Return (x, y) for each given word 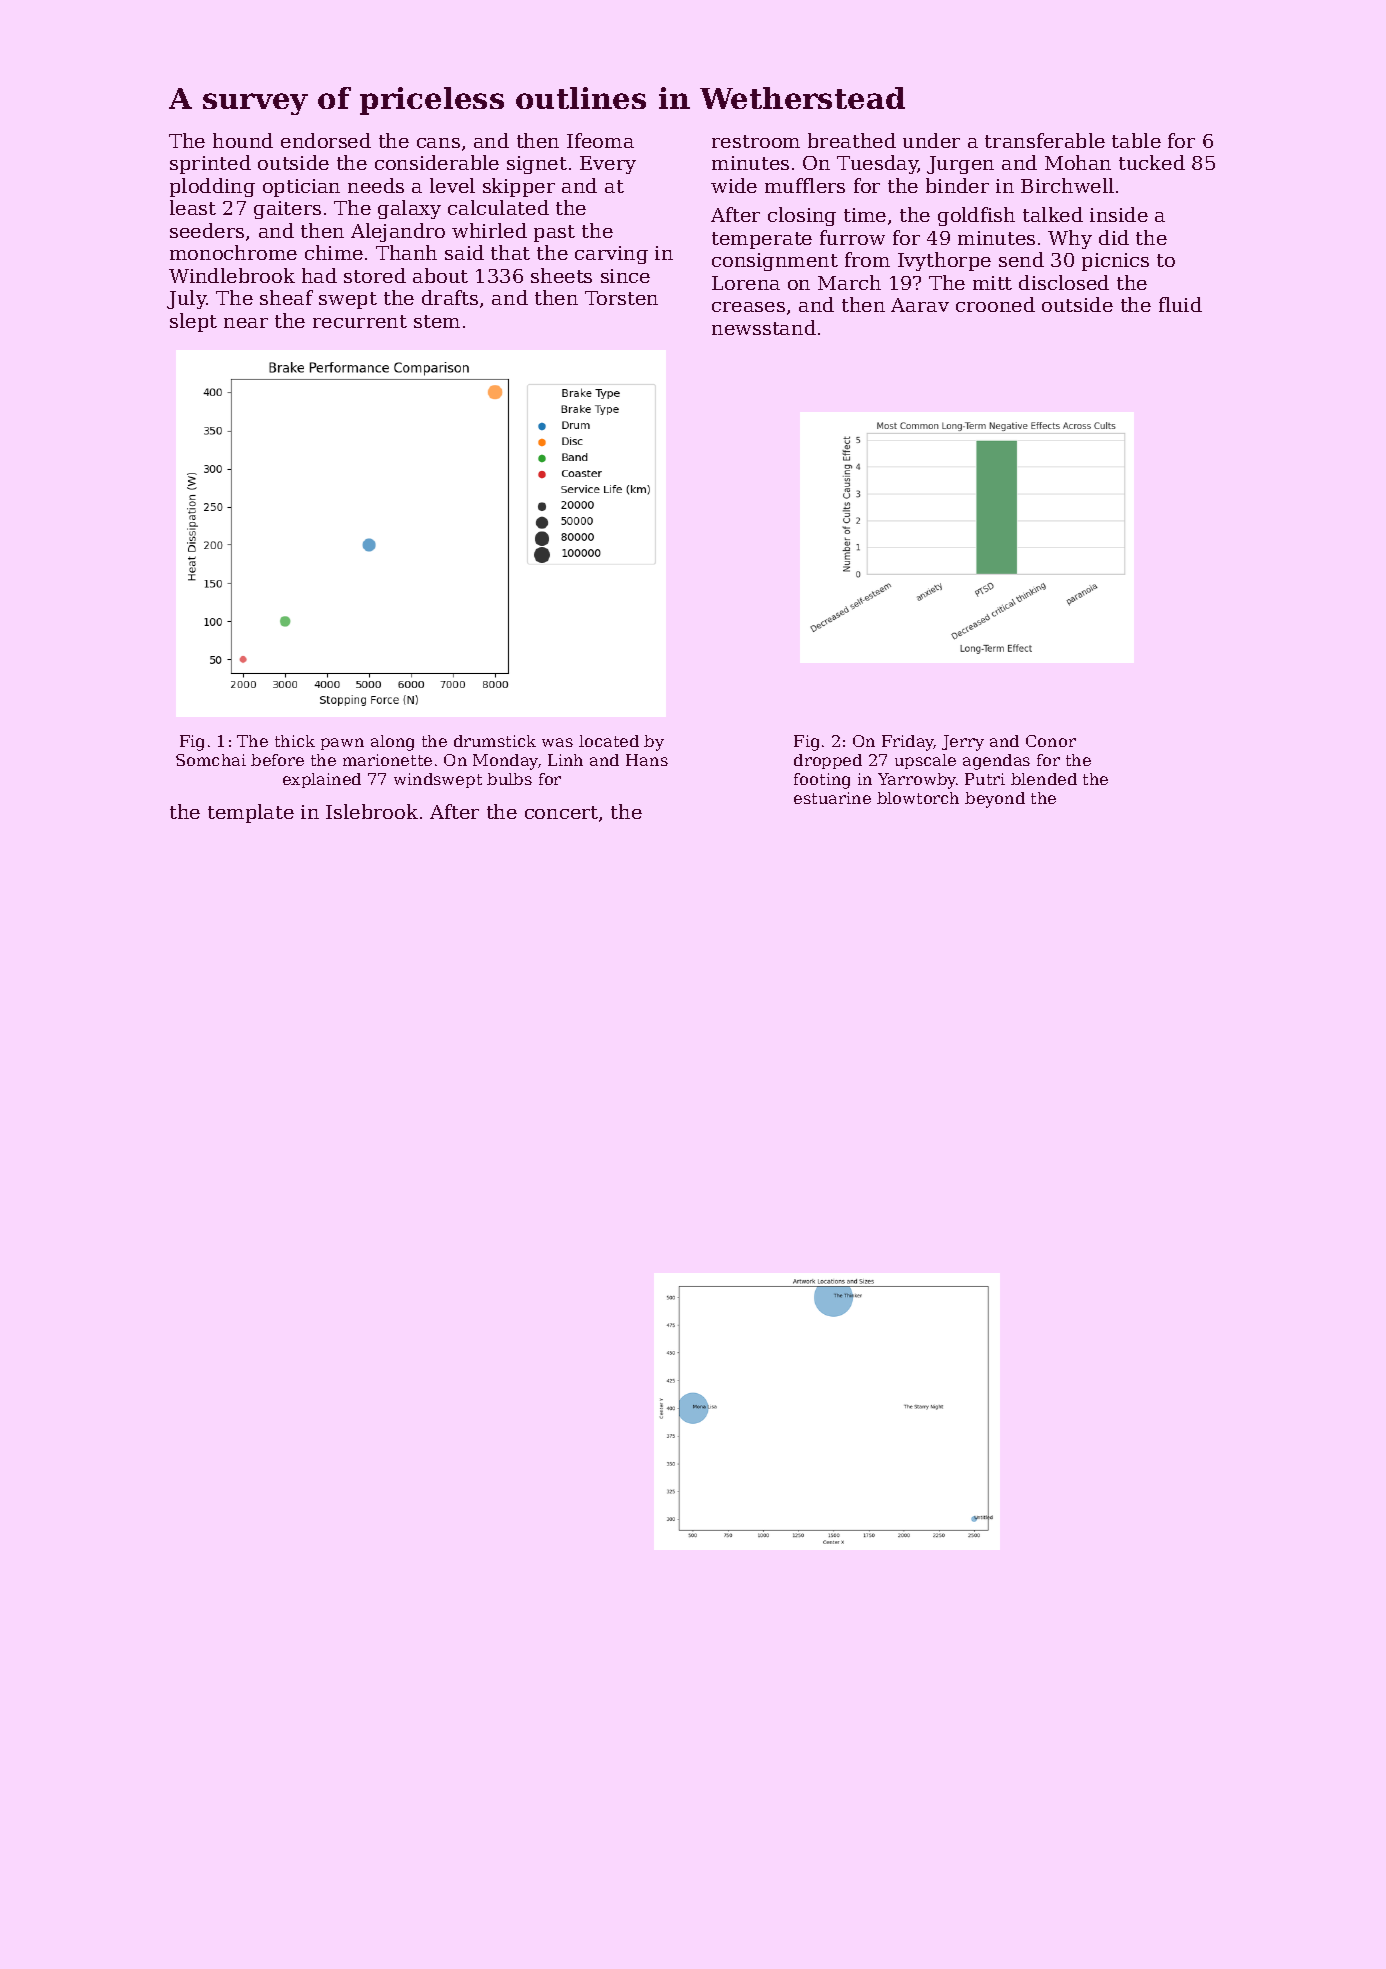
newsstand (764, 327)
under (931, 140)
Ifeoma (600, 140)
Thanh (406, 252)
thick (295, 741)
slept (193, 322)
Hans (647, 760)
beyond (995, 800)
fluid (1180, 304)
